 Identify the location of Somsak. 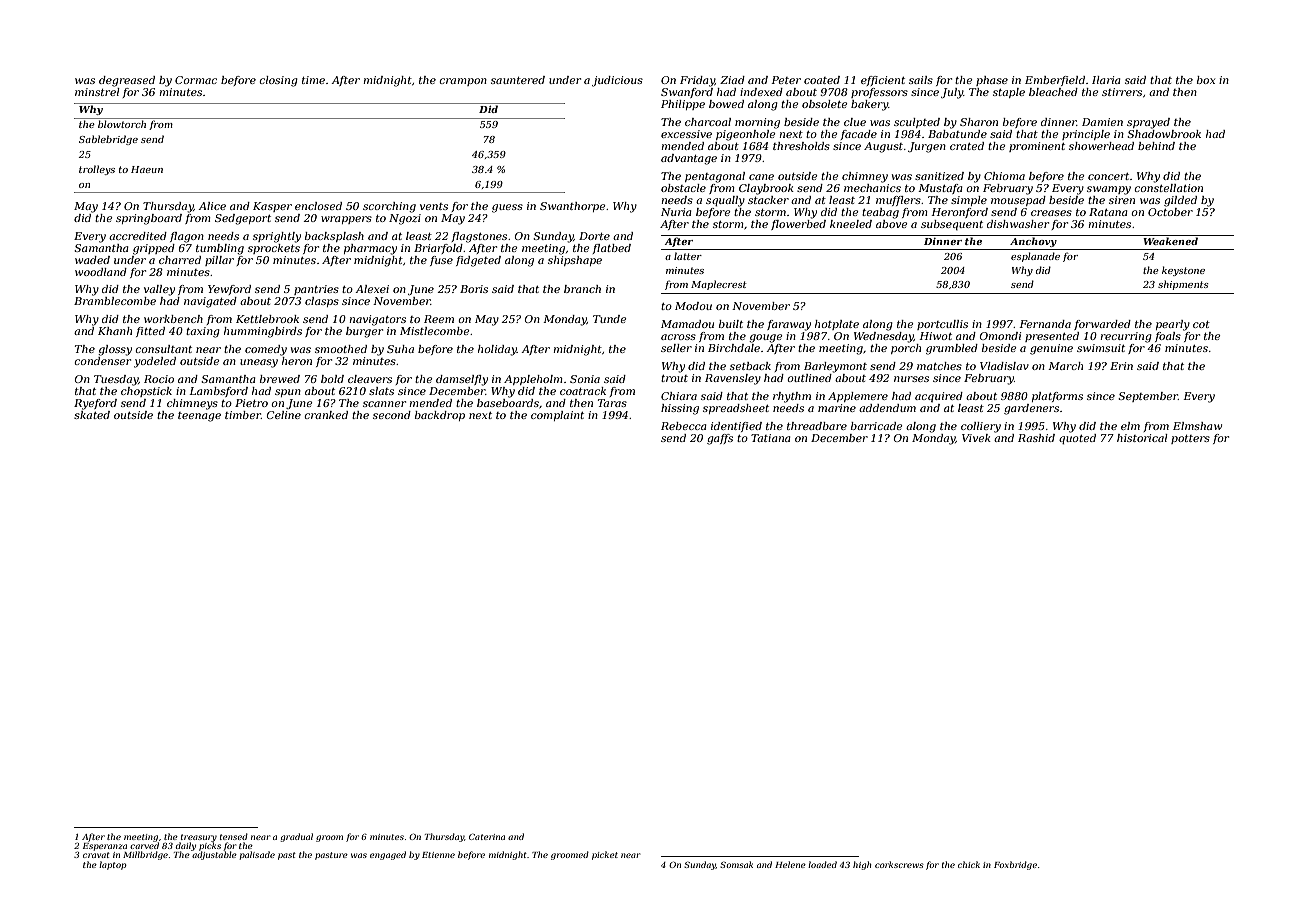
(736, 864).
